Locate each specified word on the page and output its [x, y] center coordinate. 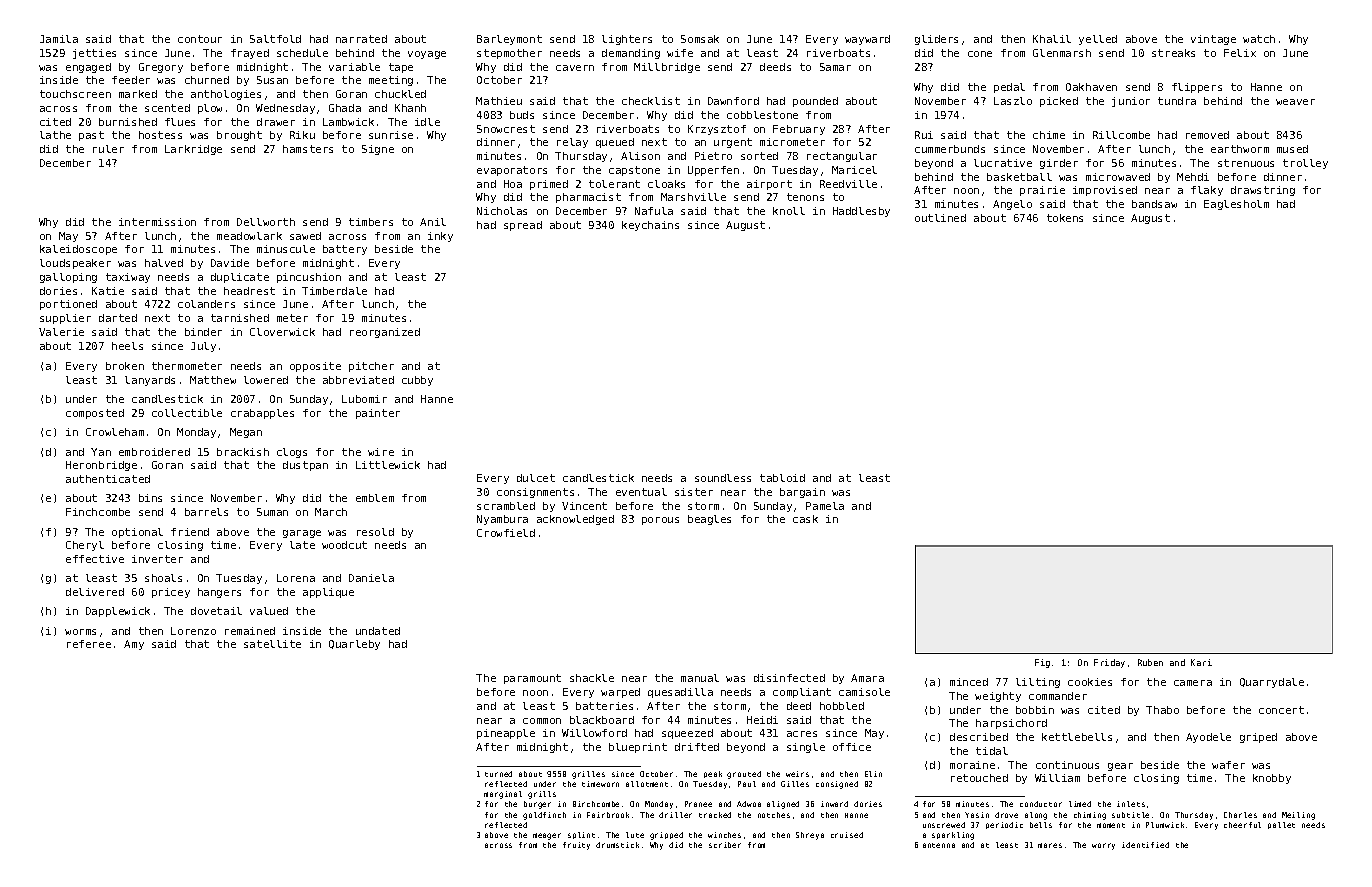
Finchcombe [98, 512]
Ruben [1150, 662]
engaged [88, 68]
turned [498, 774]
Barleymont [509, 40]
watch [1259, 39]
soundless [723, 478]
